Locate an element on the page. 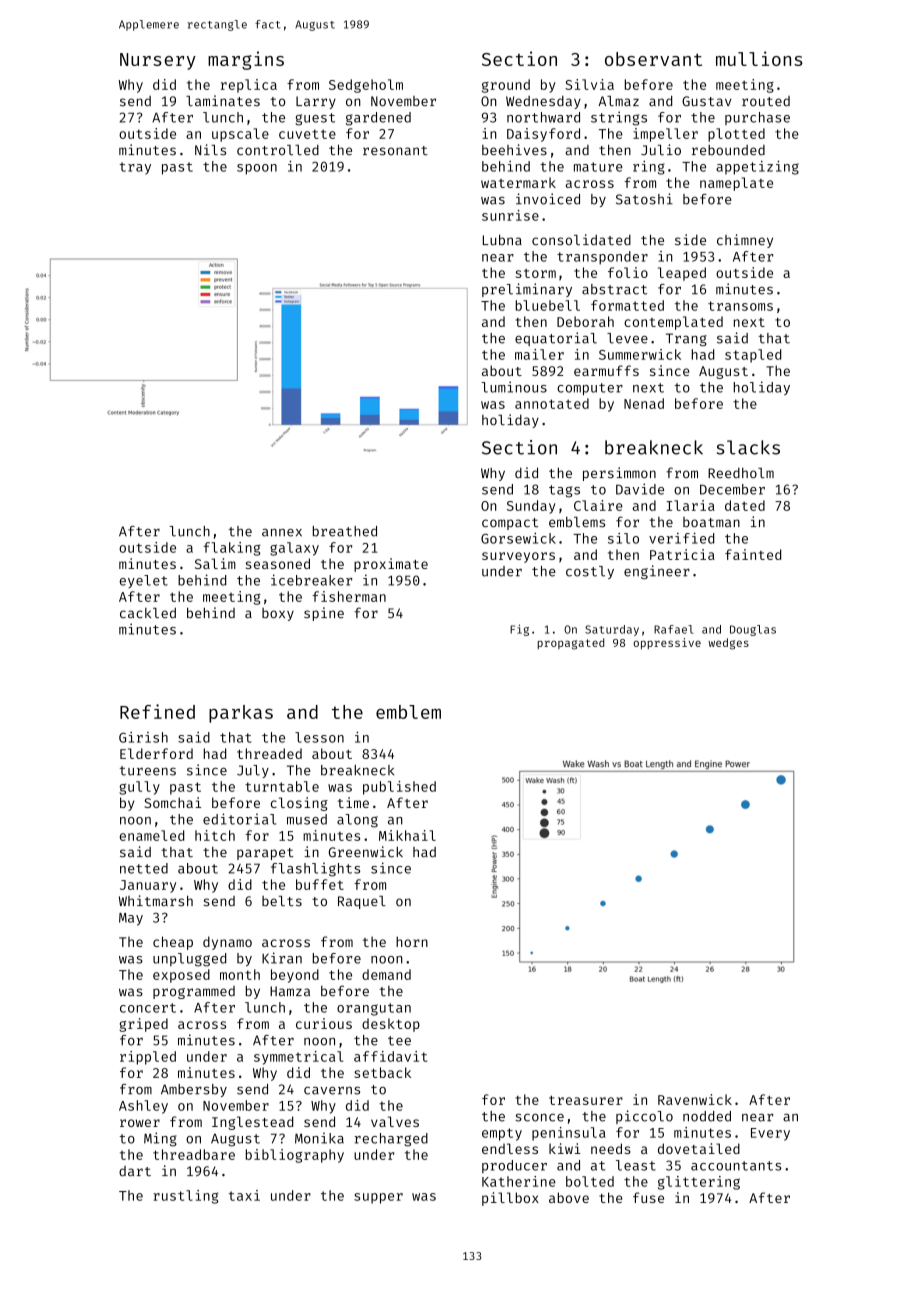 The height and width of the page is (1308, 924). Somchai is located at coordinates (172, 802).
